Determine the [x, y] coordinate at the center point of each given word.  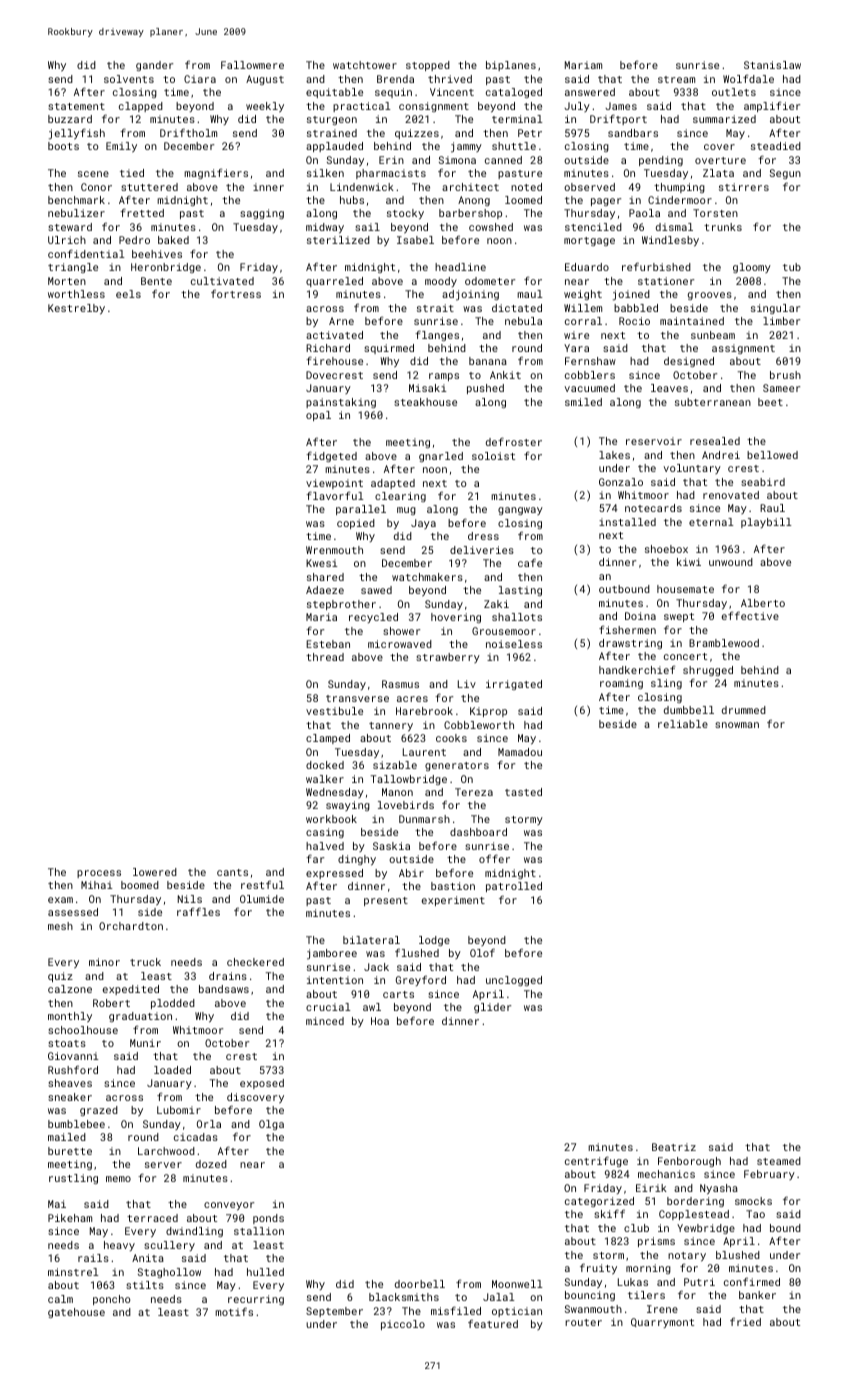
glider [492, 1008]
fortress [236, 294]
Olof [482, 952]
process [99, 874]
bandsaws [224, 989]
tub [792, 267]
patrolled [514, 887]
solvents [129, 79]
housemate [685, 589]
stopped [428, 66]
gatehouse [76, 1313]
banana [488, 361]
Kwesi [322, 563]
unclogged [514, 981]
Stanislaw [772, 65]
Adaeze [325, 590]
